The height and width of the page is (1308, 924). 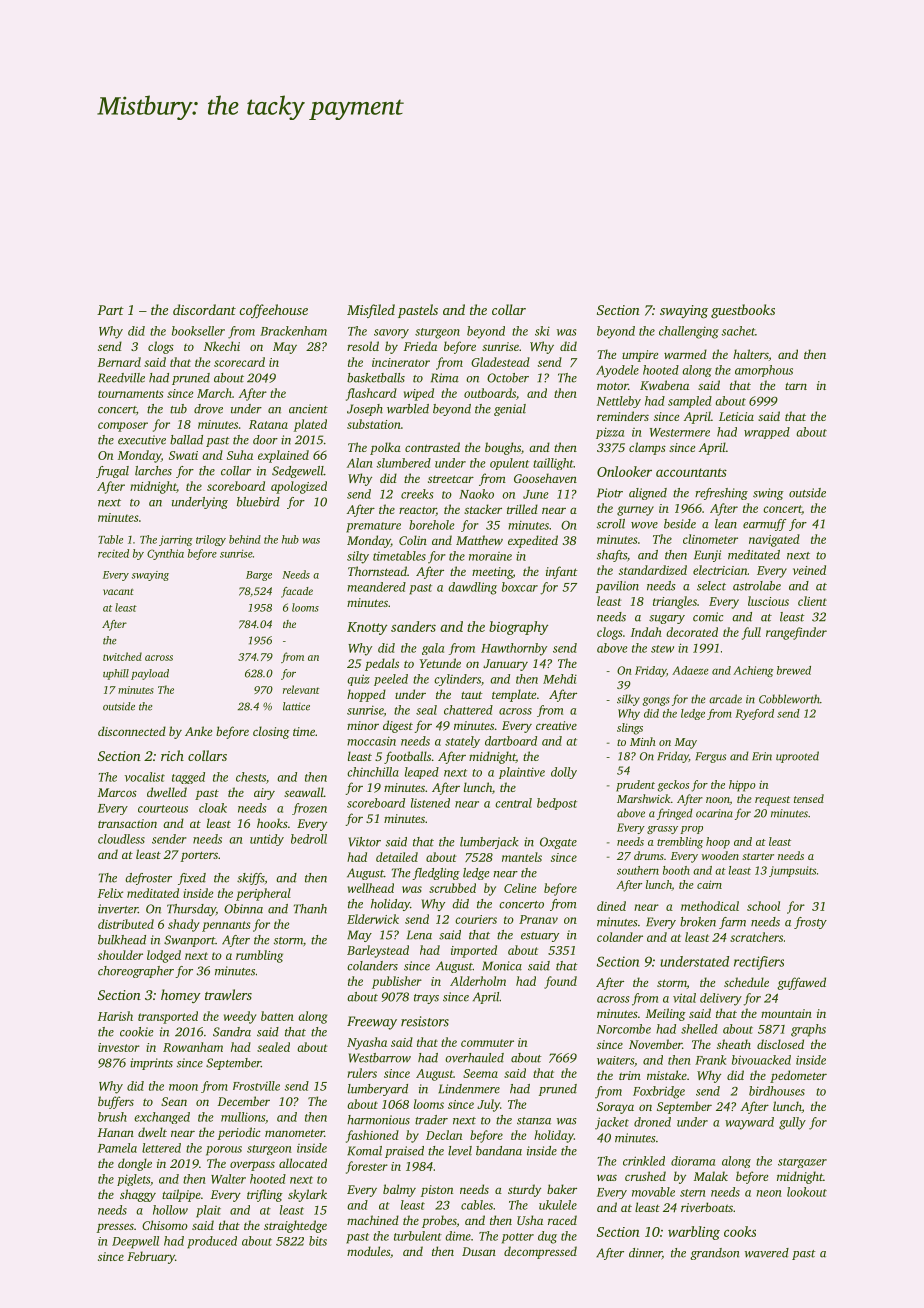 What do you see at coordinates (372, 1023) in the page?
I see `Freeway` at bounding box center [372, 1023].
